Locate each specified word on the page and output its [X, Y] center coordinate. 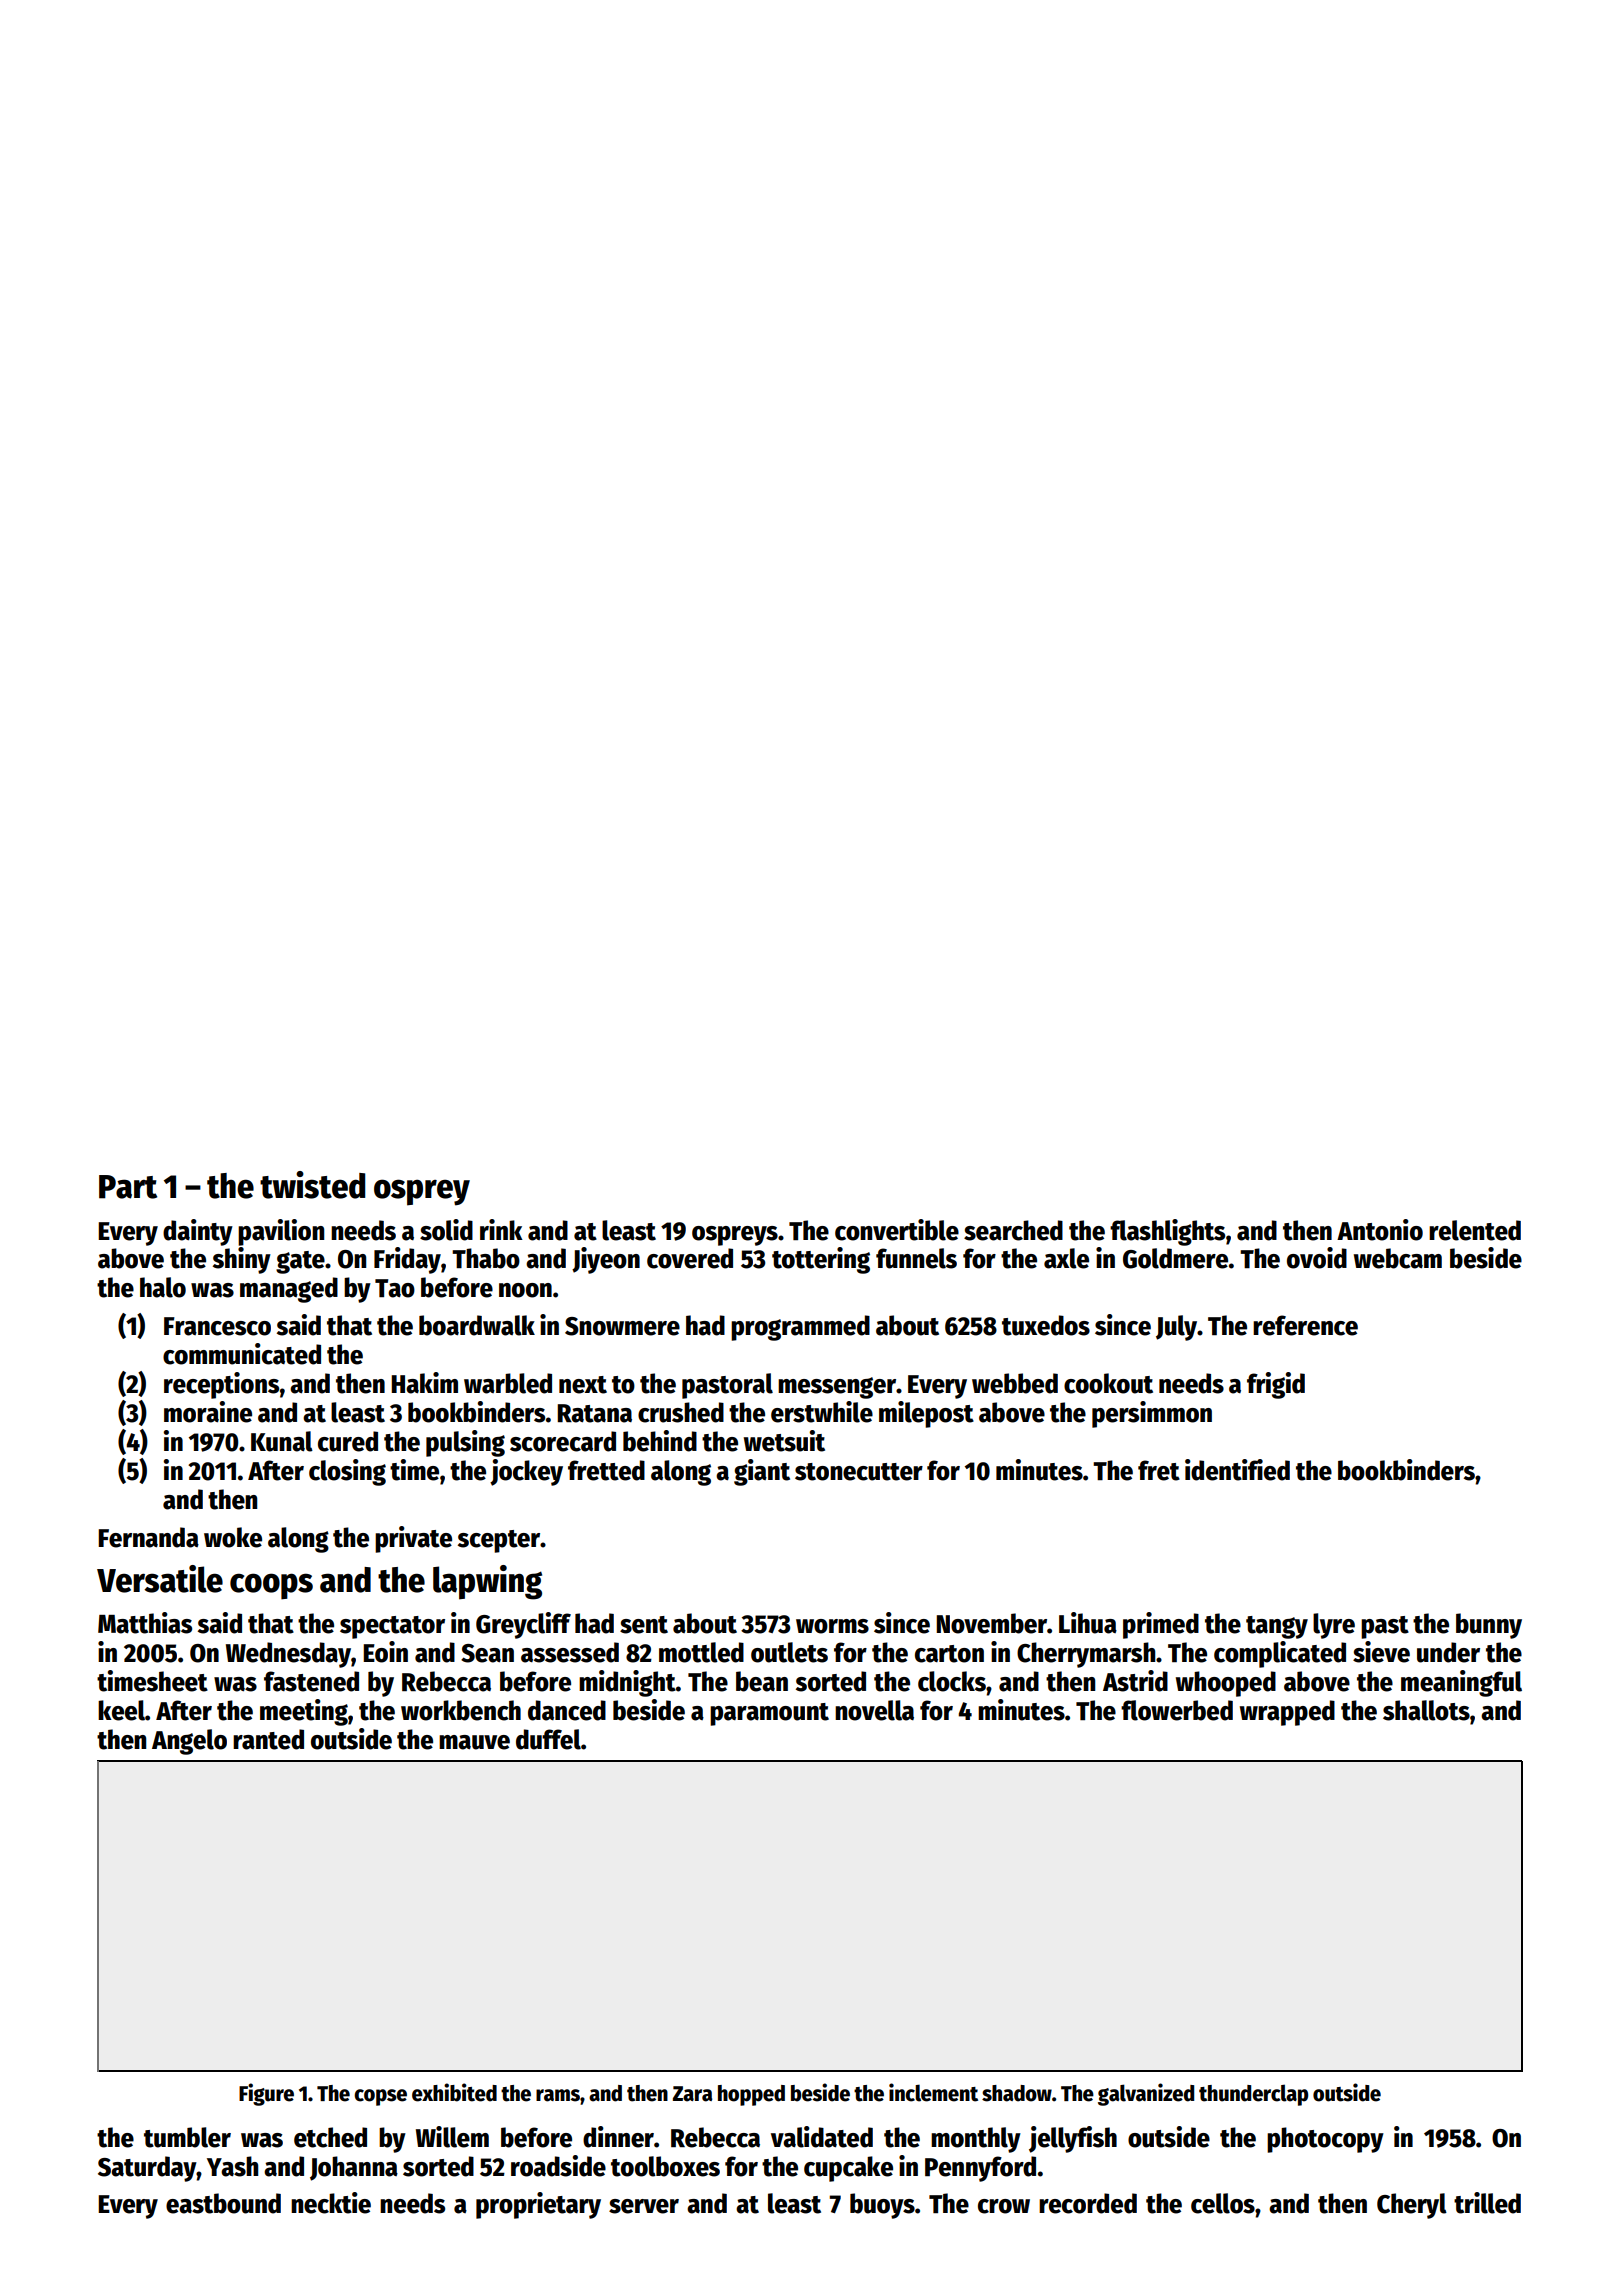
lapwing [487, 1582]
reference [1305, 1325]
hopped [751, 2095]
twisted [312, 1185]
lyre [1334, 1626]
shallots [1426, 1710]
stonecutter [859, 1472]
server [644, 2206]
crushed [681, 1412]
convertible [897, 1230]
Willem [452, 2137]
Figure [266, 2094]
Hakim [424, 1383]
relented [1475, 1230]
